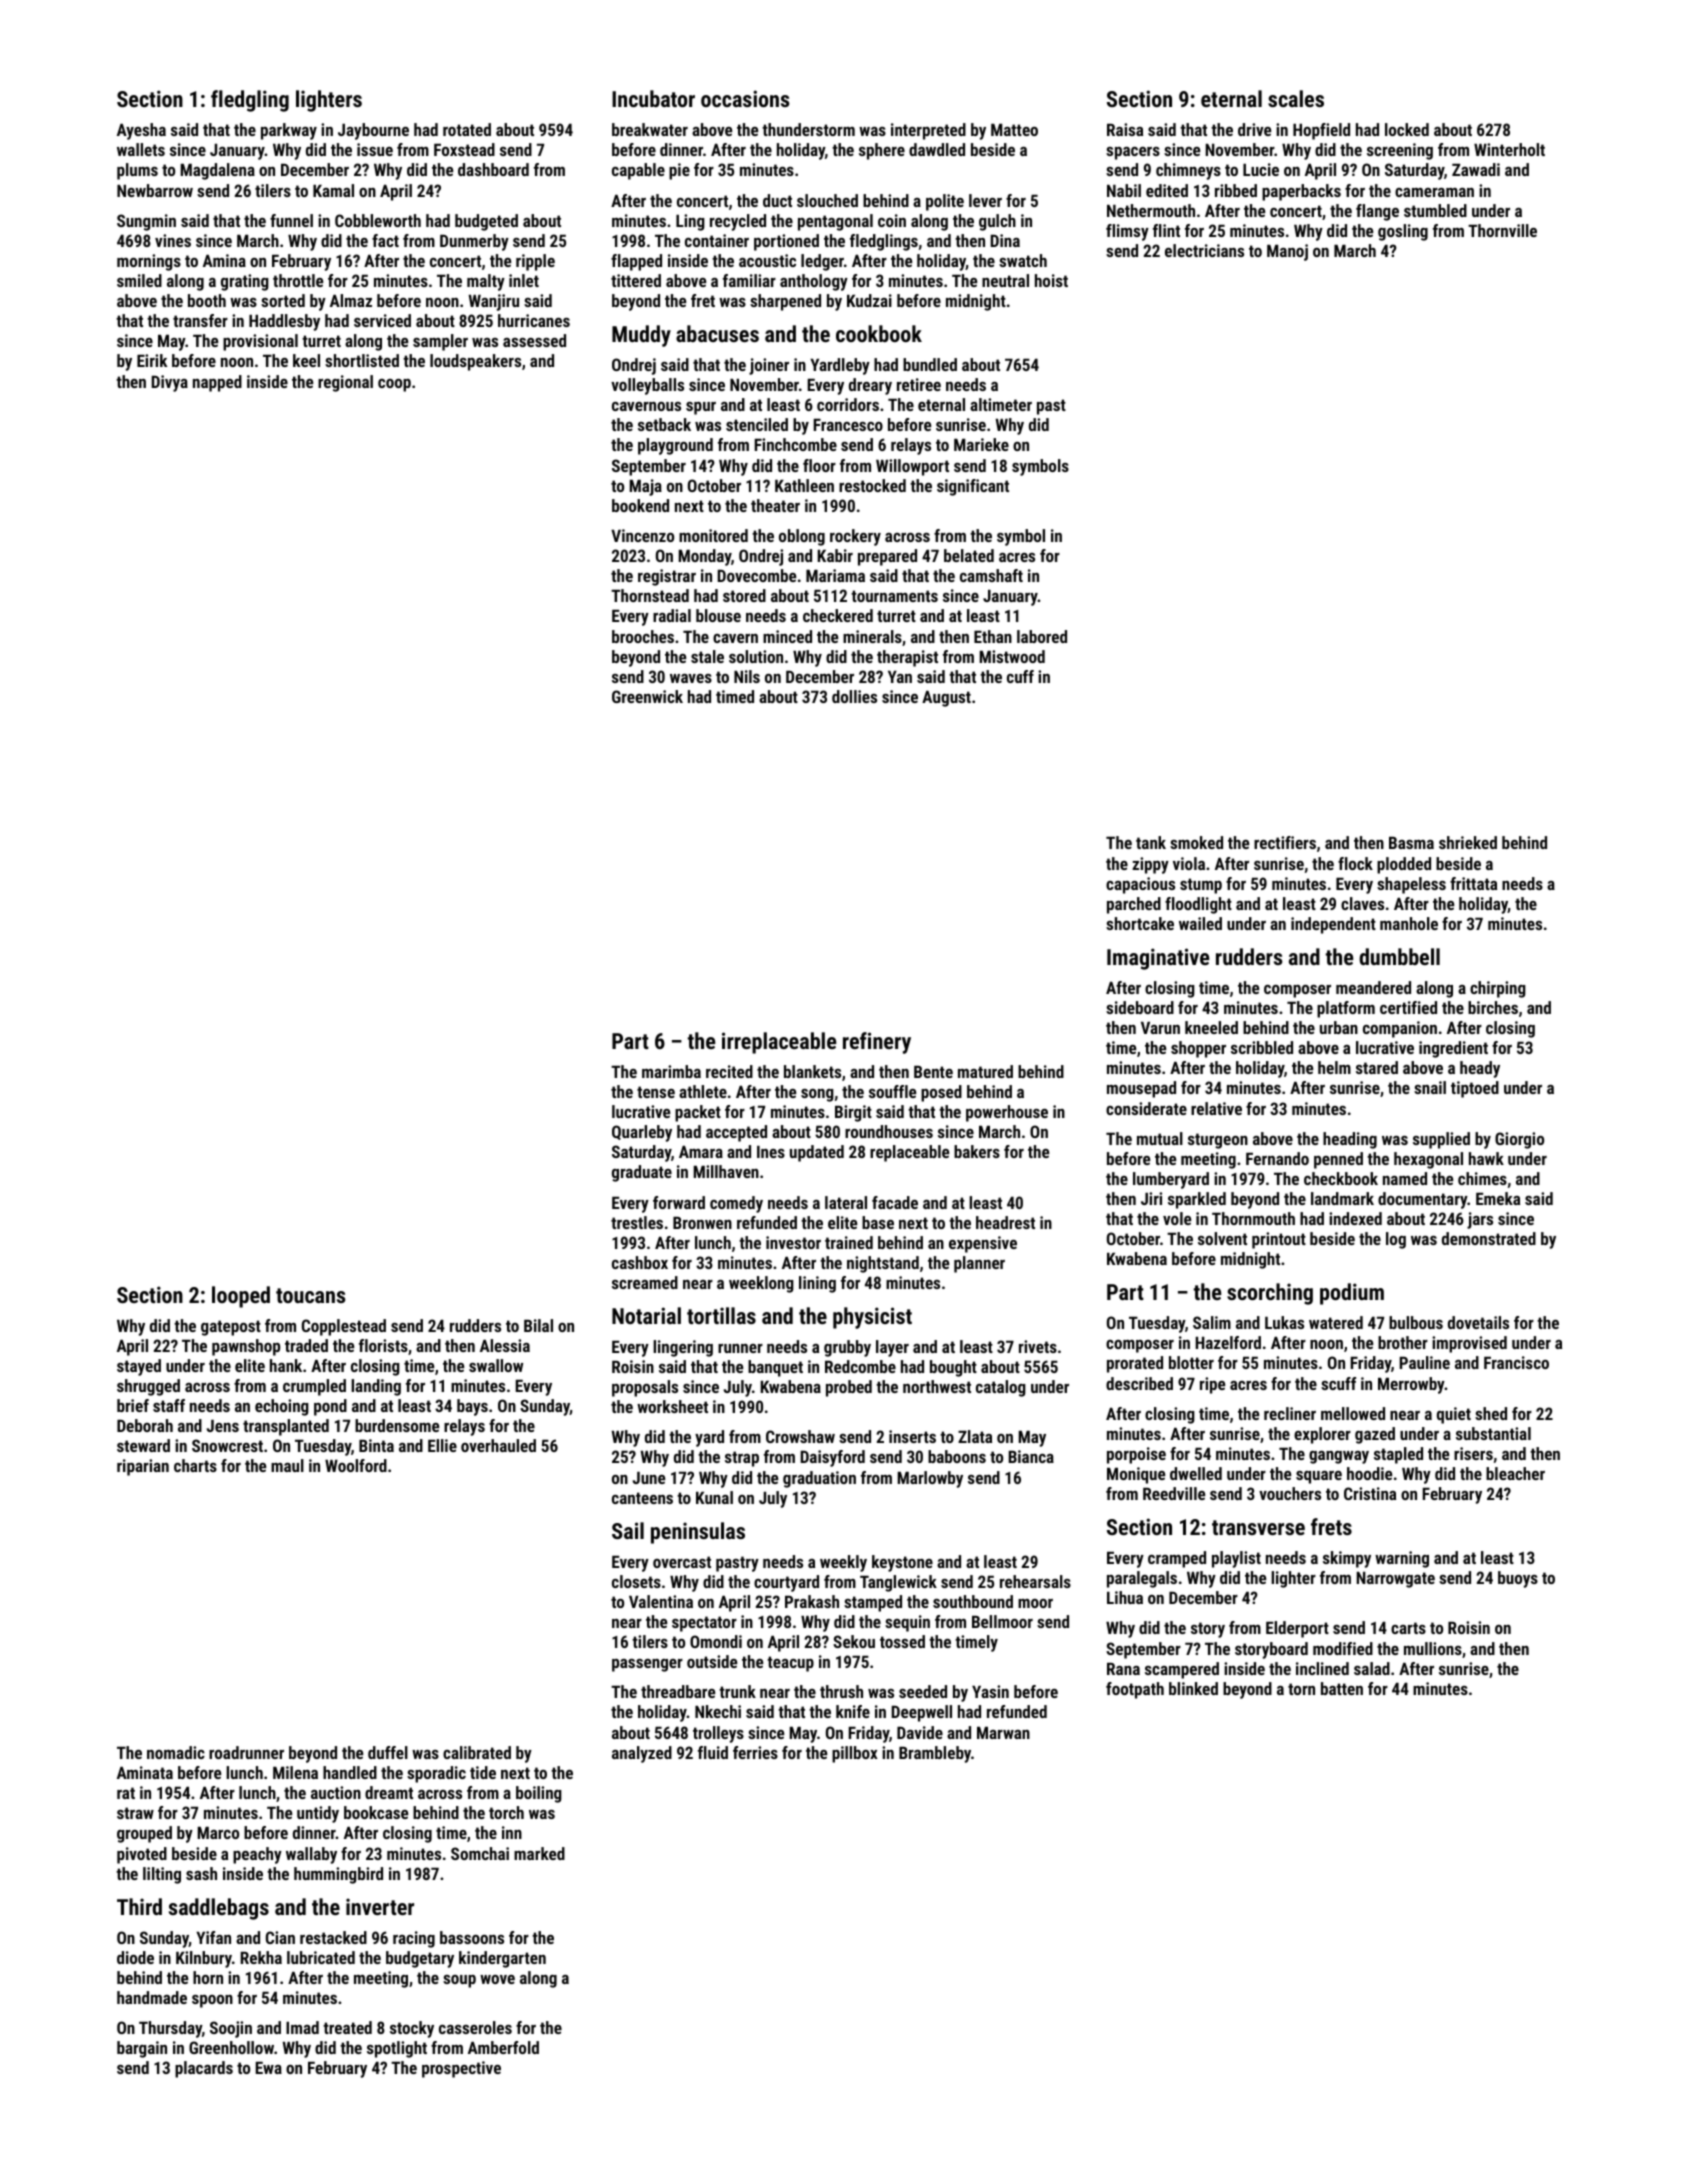 The height and width of the page is (2178, 1683). I want to click on Magdalena, so click(217, 171).
